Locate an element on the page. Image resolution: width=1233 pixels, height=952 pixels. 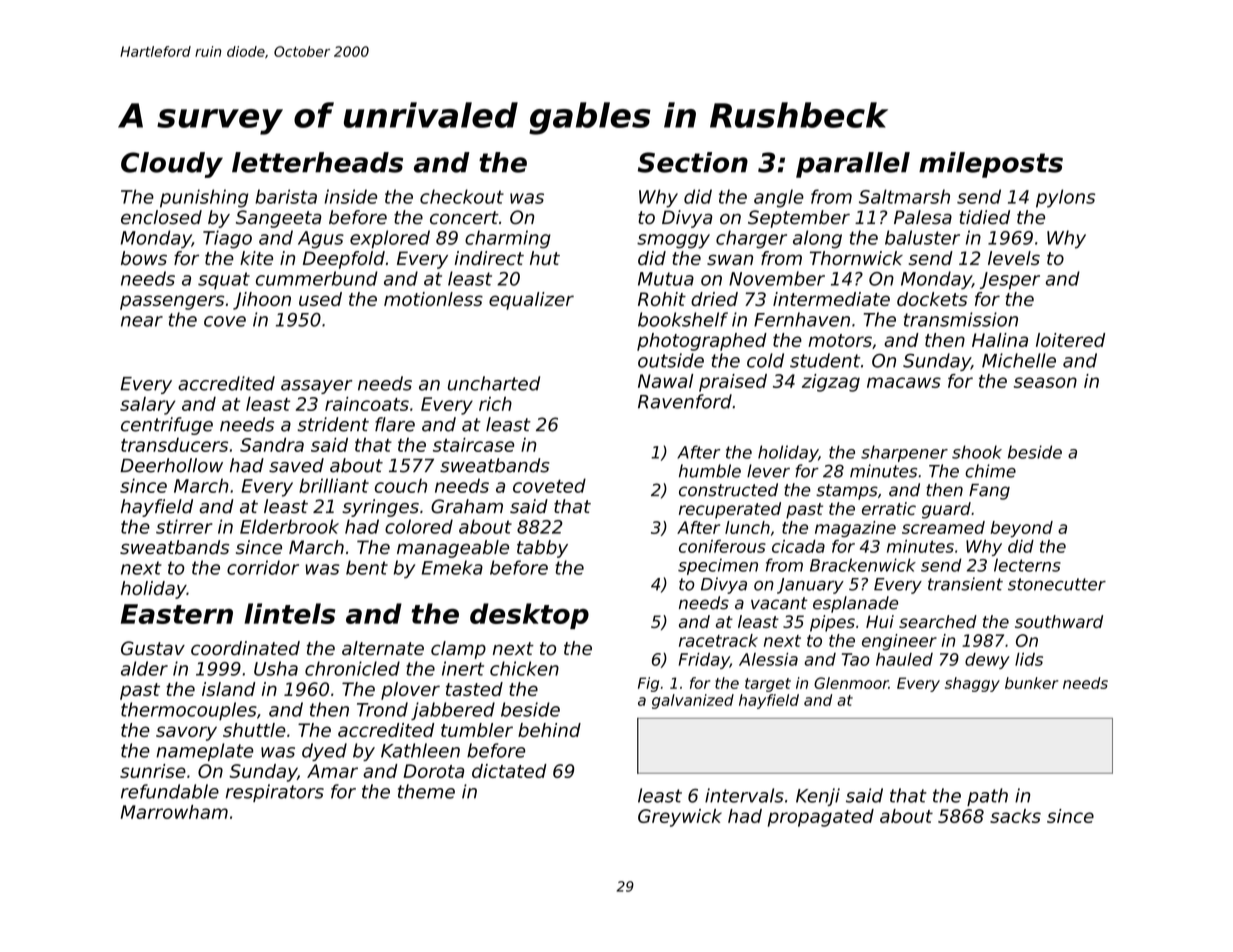
indirect is located at coordinates (489, 258).
